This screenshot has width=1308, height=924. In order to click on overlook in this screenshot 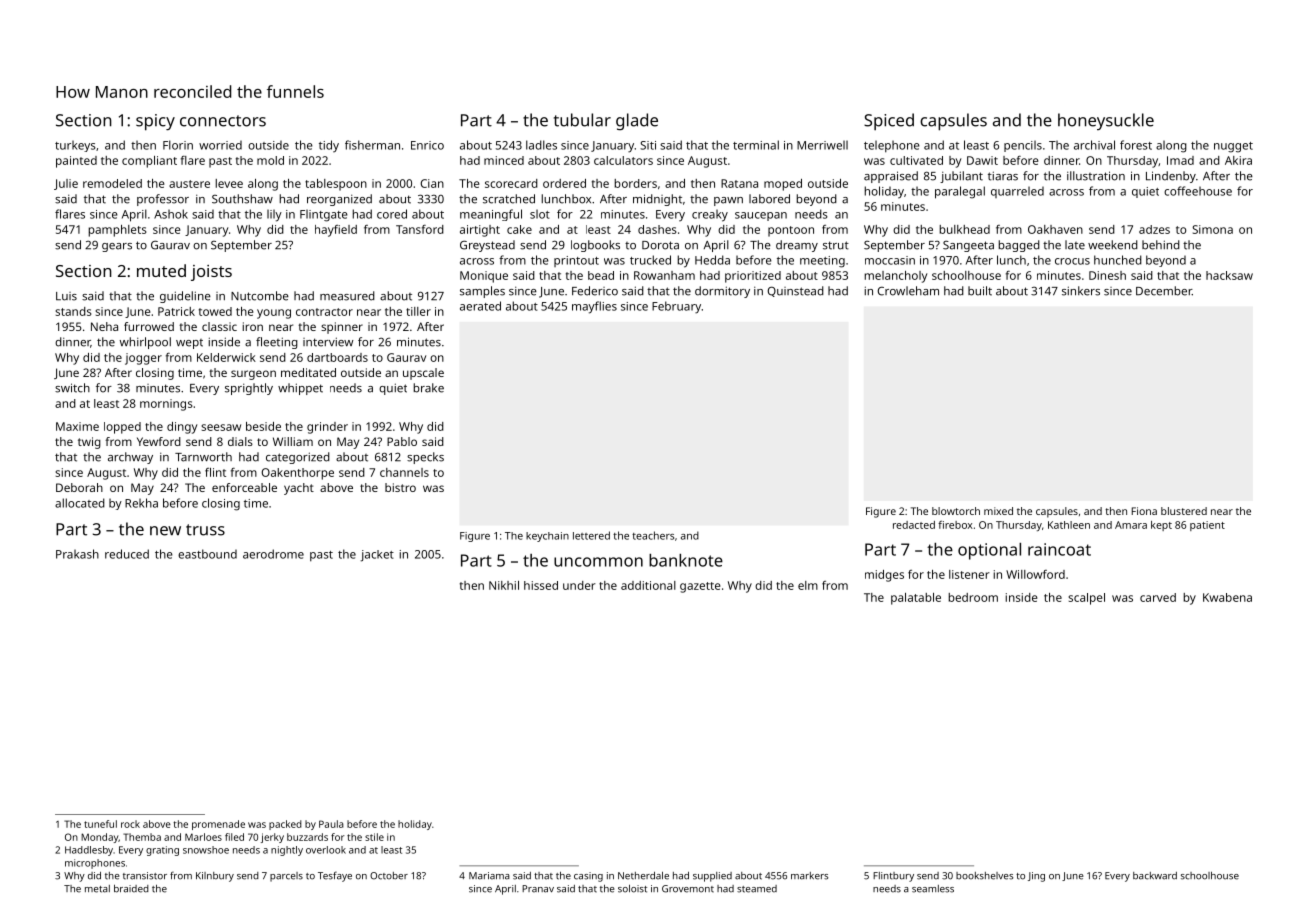, I will do `click(326, 850)`.
